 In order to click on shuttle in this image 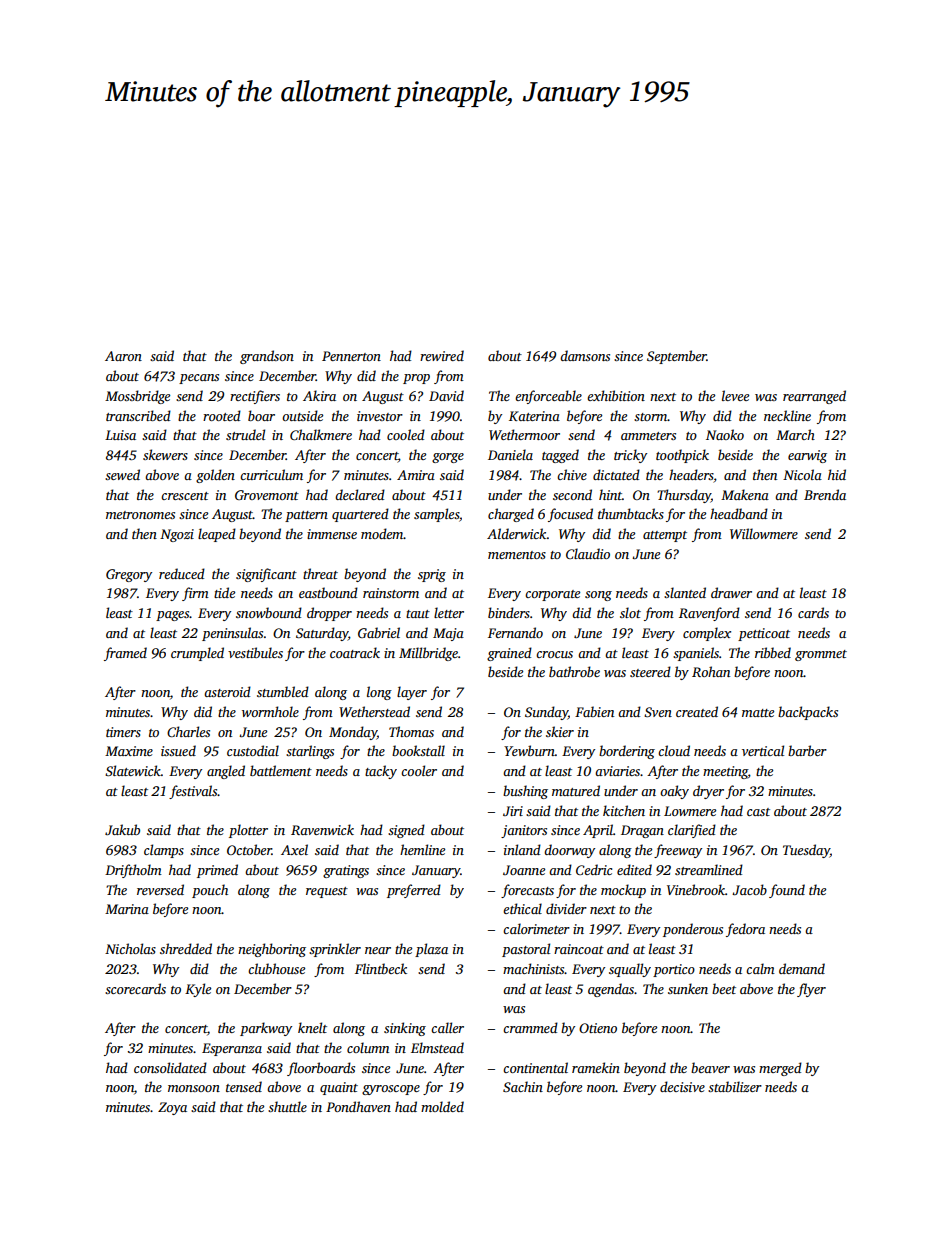, I will do `click(287, 1106)`.
